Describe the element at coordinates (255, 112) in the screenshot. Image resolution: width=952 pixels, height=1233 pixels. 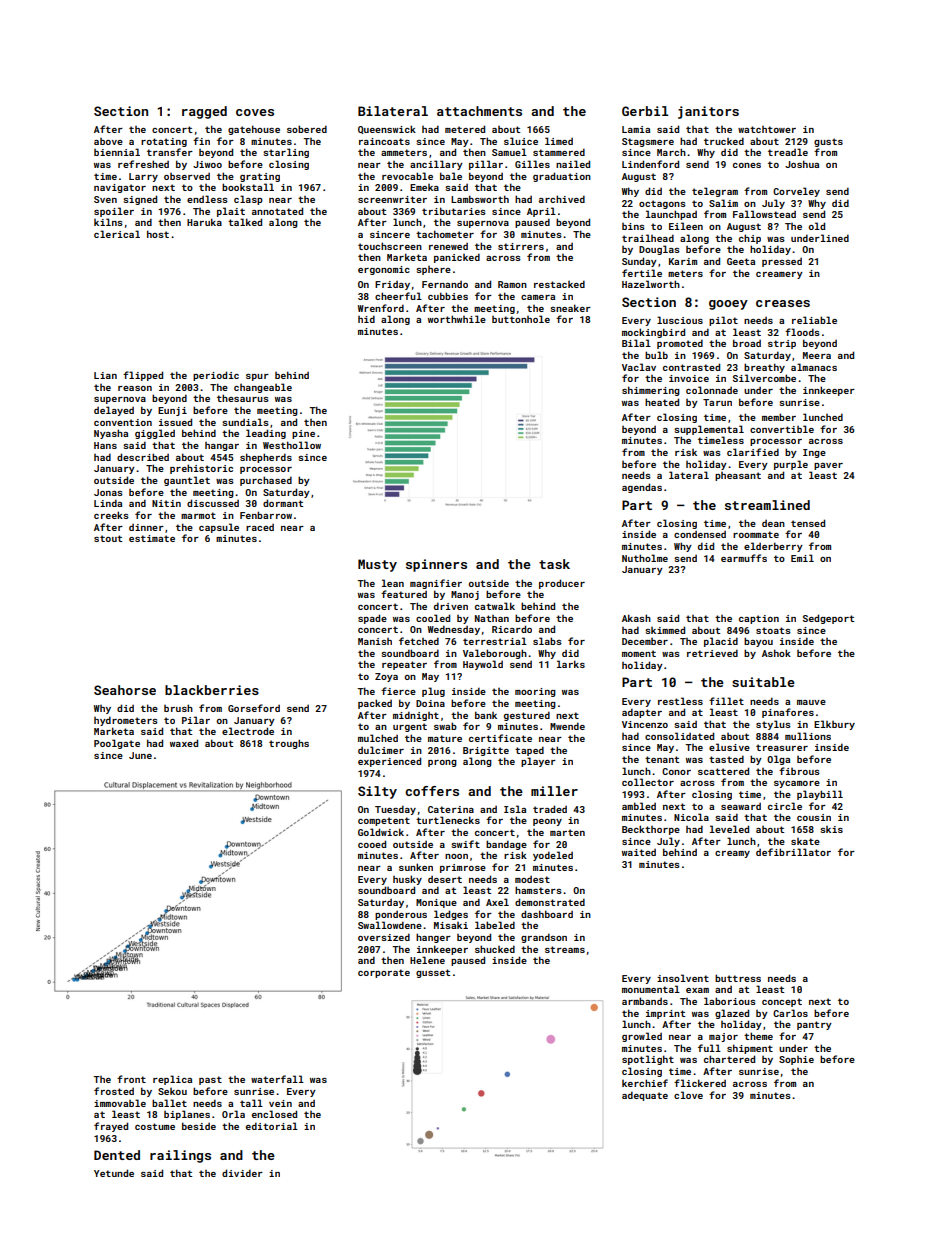
I see `coves` at that location.
